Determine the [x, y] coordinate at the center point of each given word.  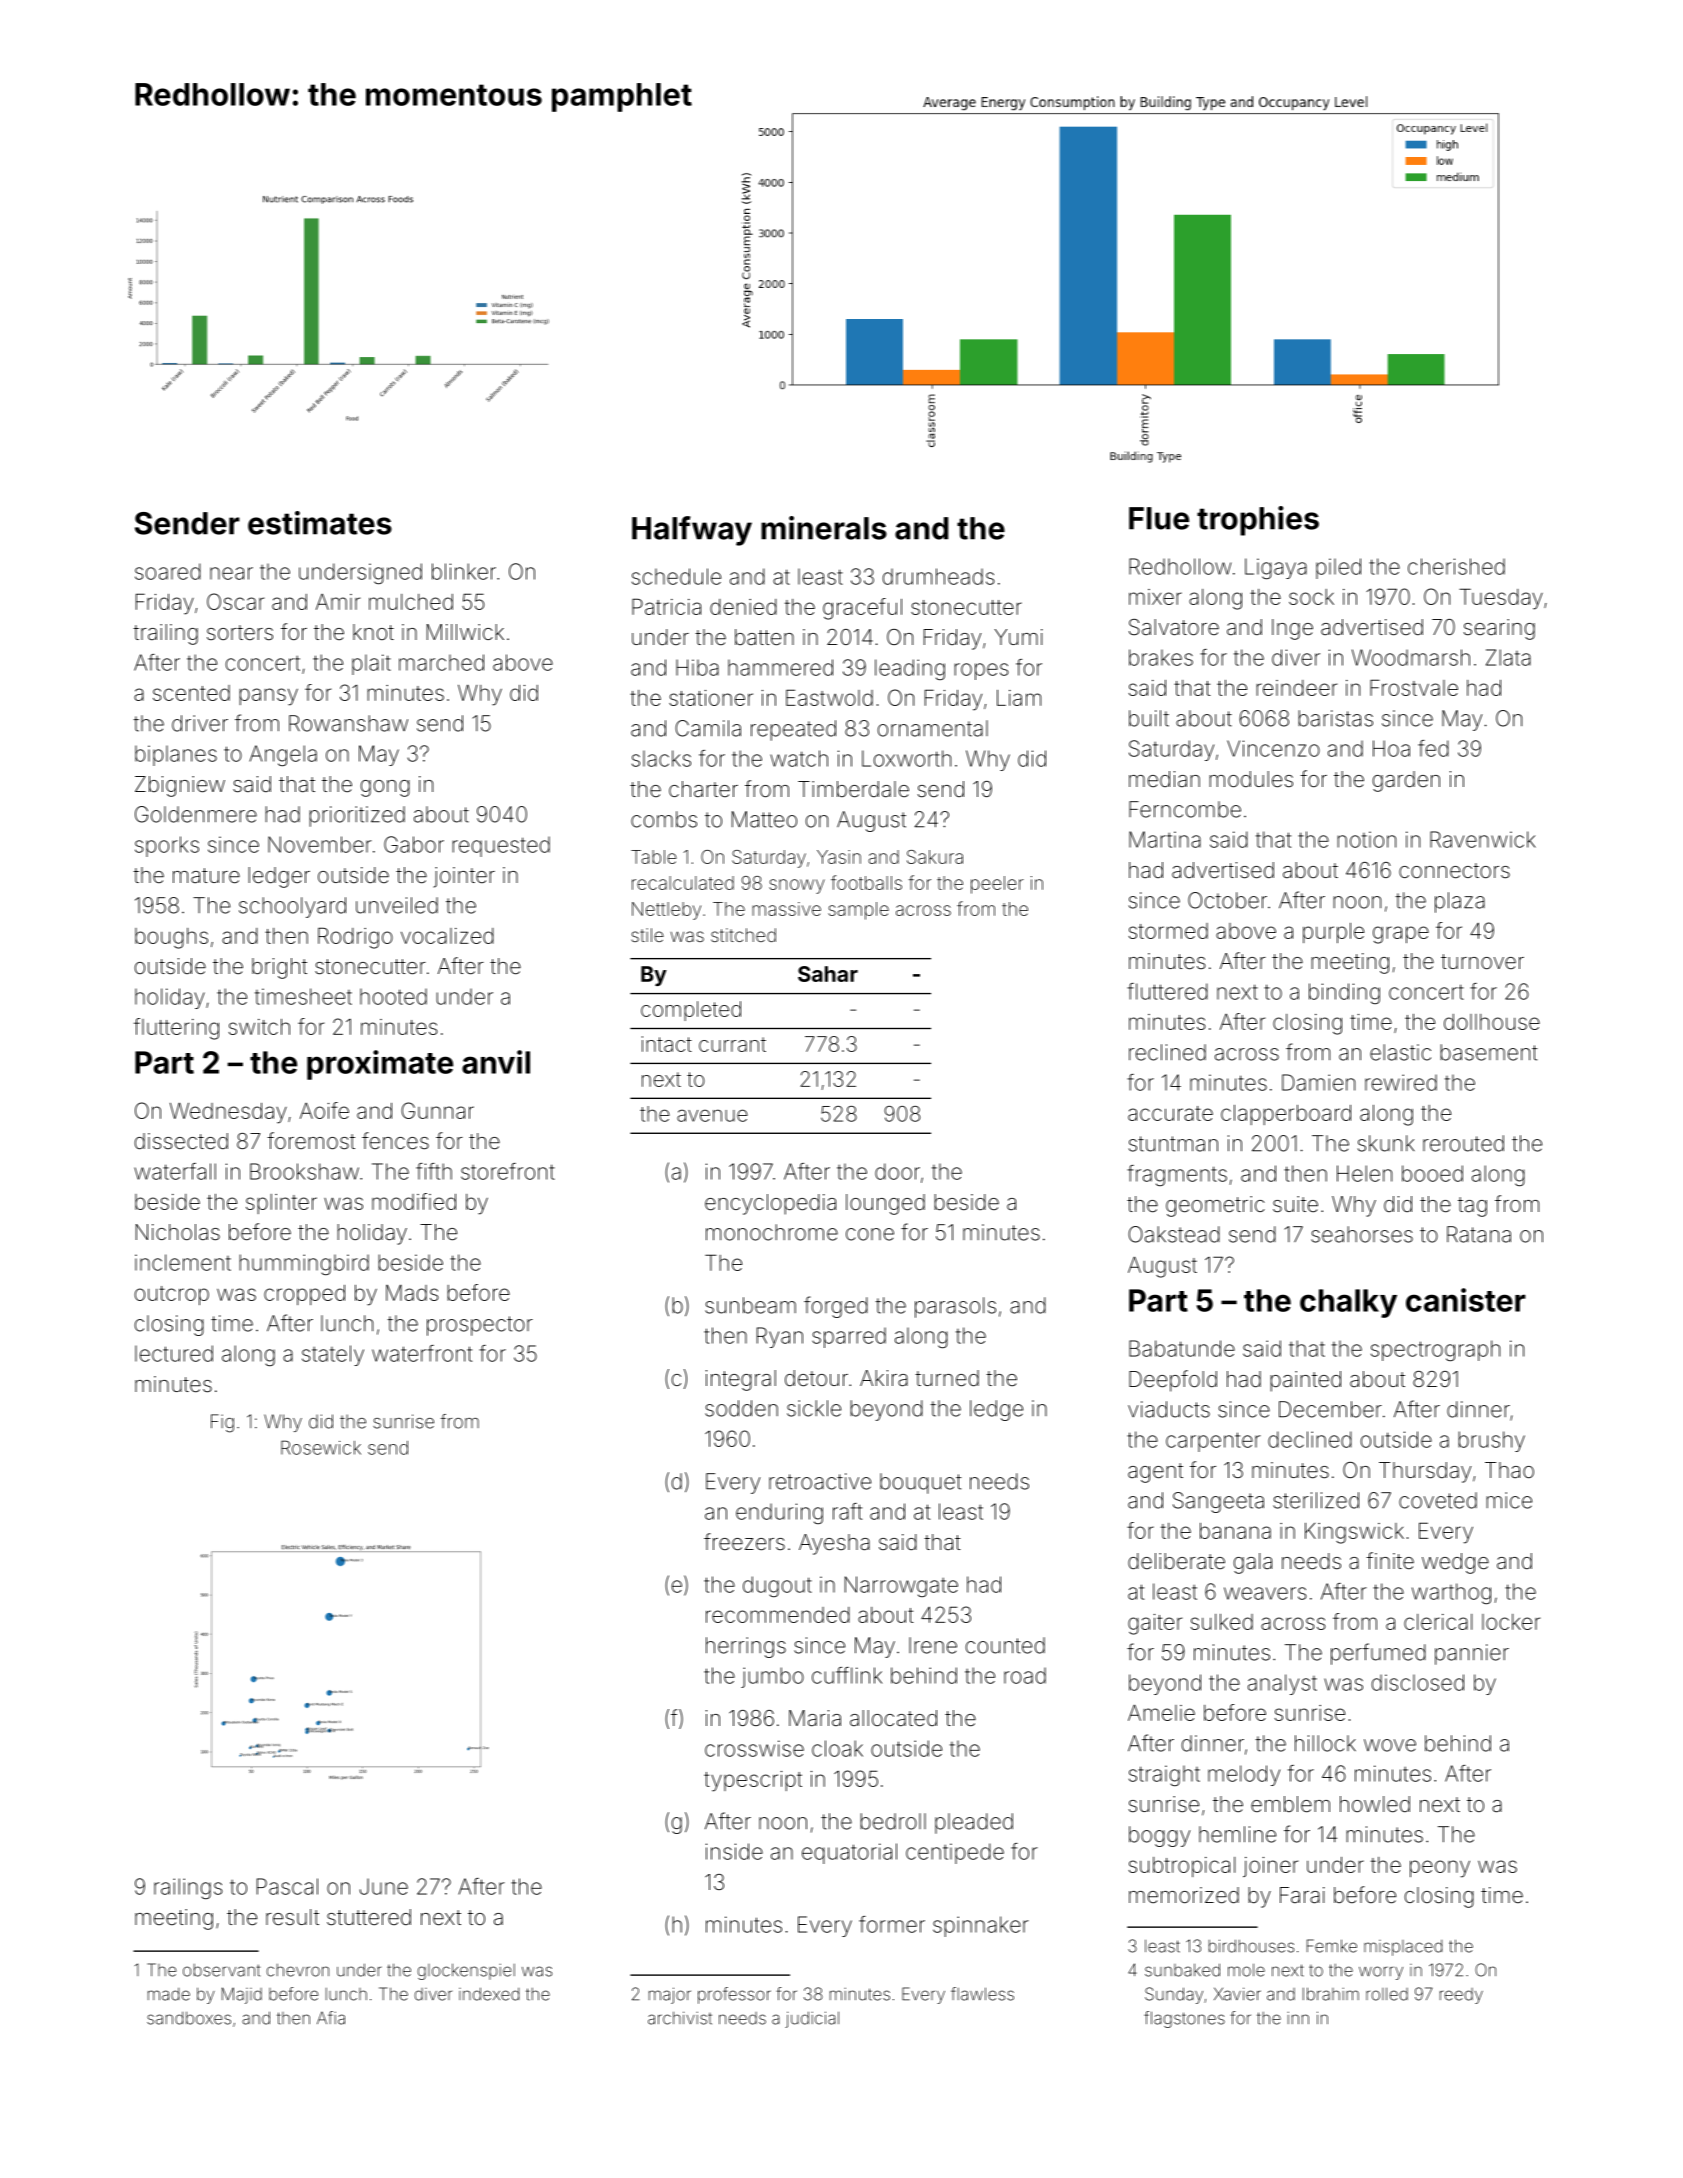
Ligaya [1276, 568]
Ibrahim [1331, 1994]
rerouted [1463, 1143]
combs [664, 819]
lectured [174, 1353]
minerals [824, 528]
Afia [331, 2018]
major [670, 1995]
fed [1433, 748]
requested [501, 846]
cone [870, 1234]
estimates [320, 523]
